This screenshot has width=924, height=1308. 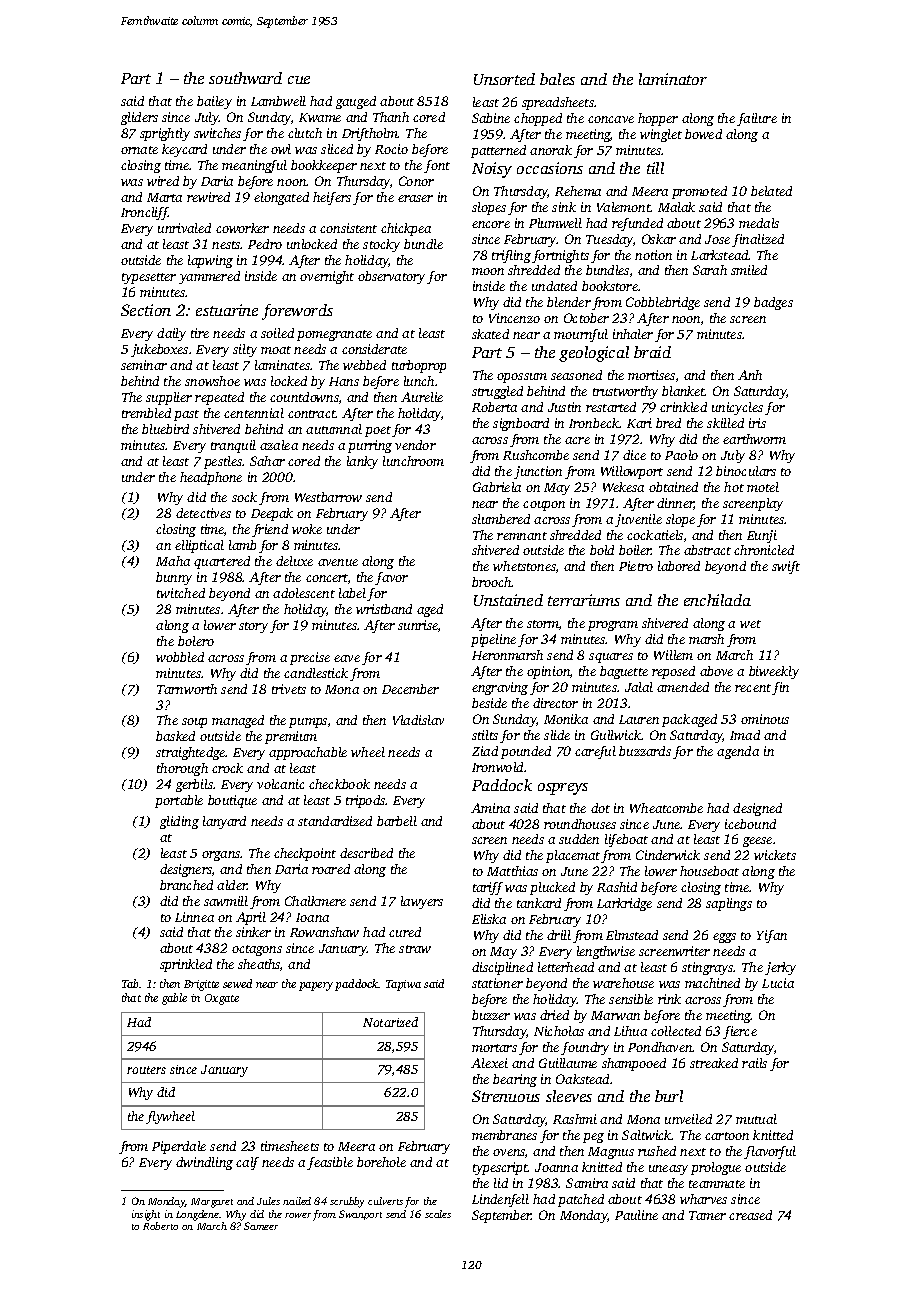 I want to click on pomegranate, so click(x=334, y=335).
